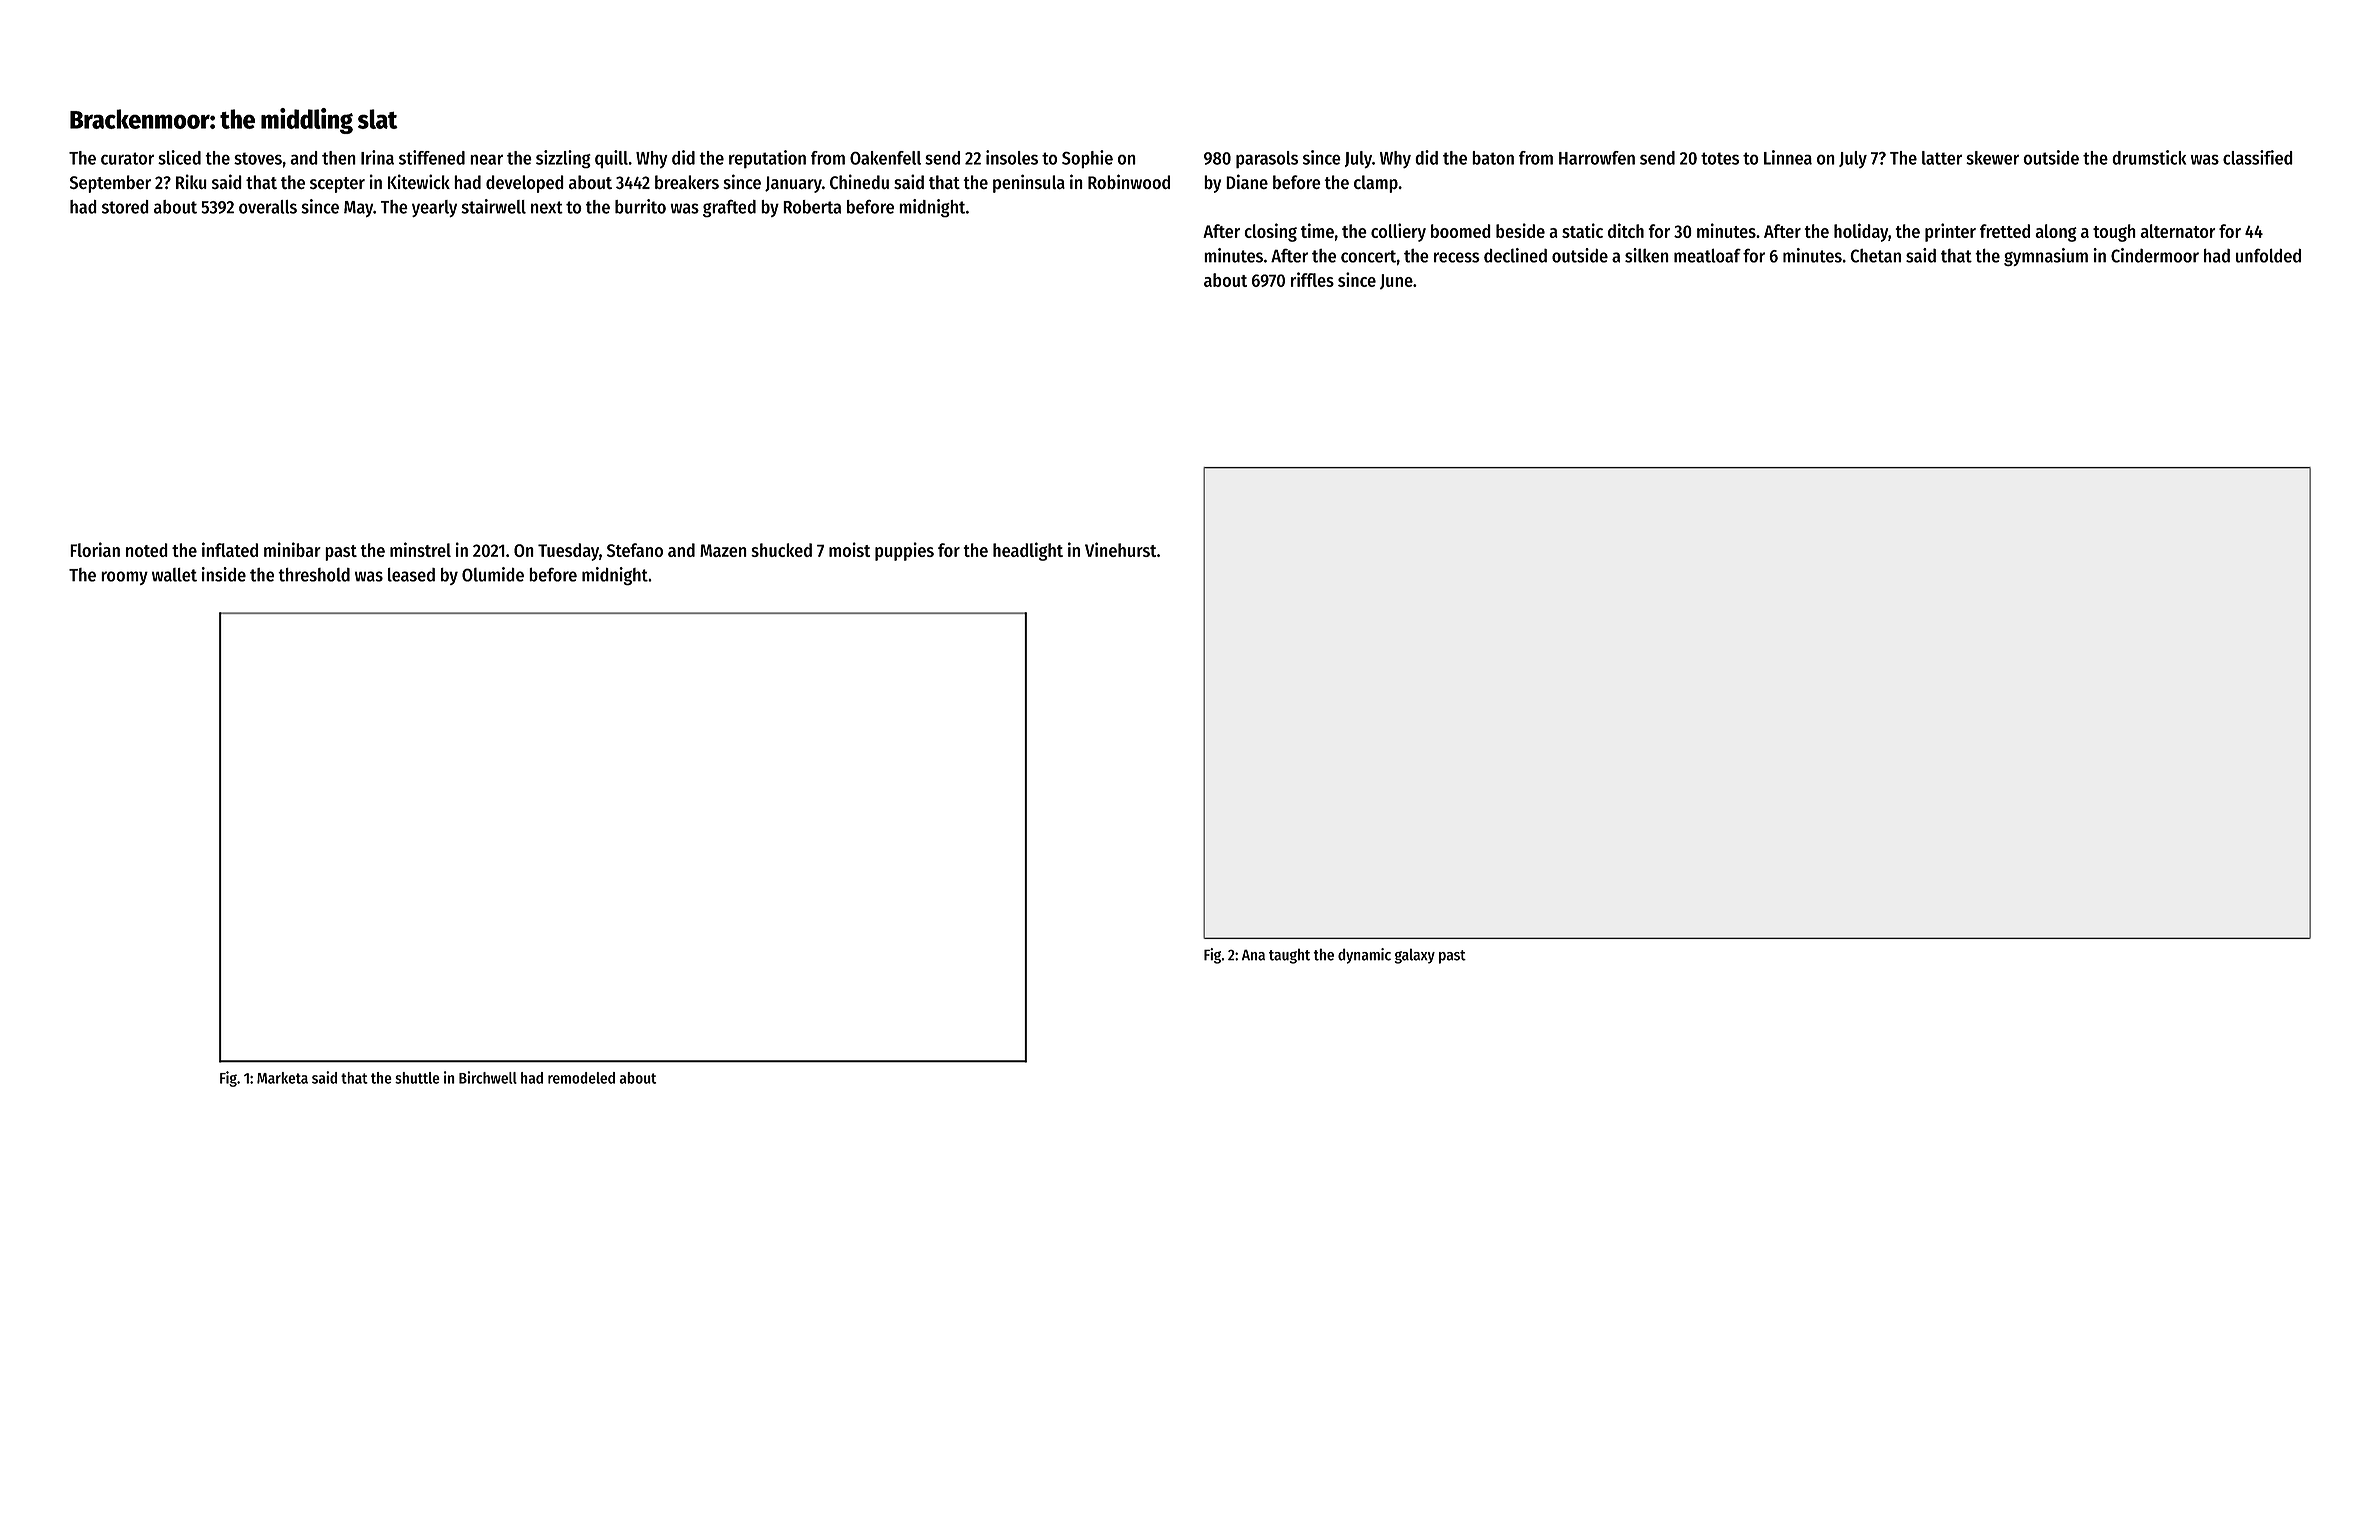 Image resolution: width=2380 pixels, height=1540 pixels. I want to click on minstrel, so click(420, 549).
